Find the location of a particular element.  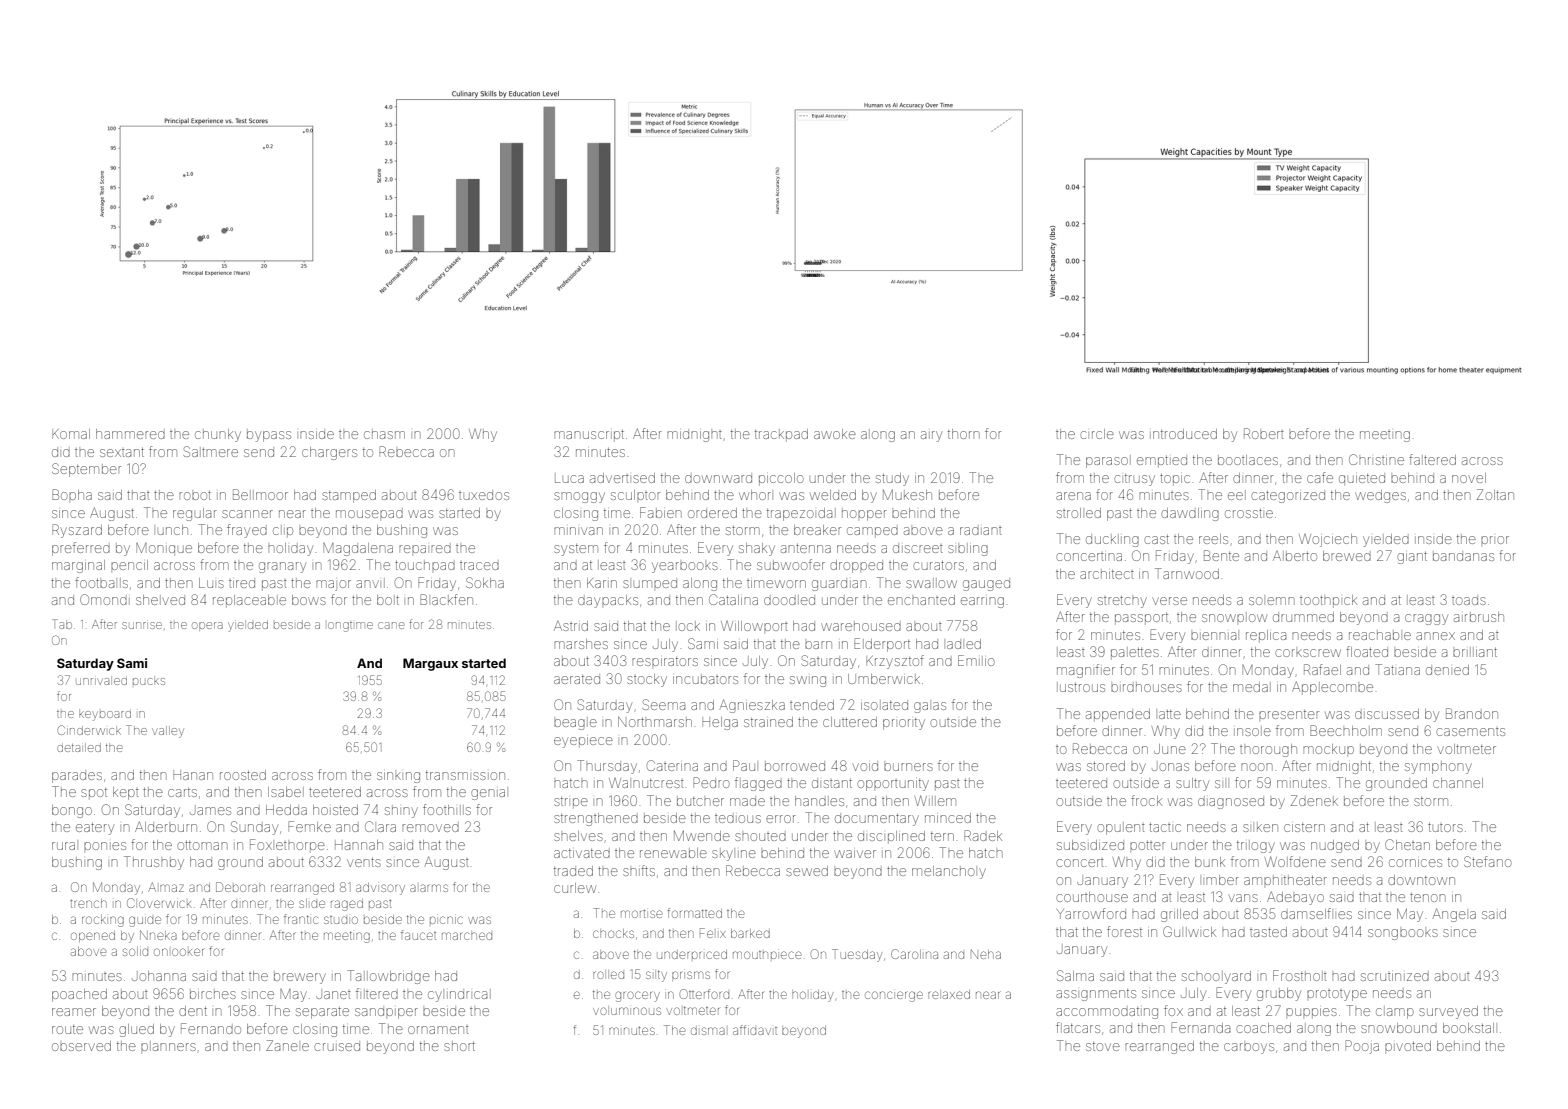

Thrushby is located at coordinates (154, 863).
